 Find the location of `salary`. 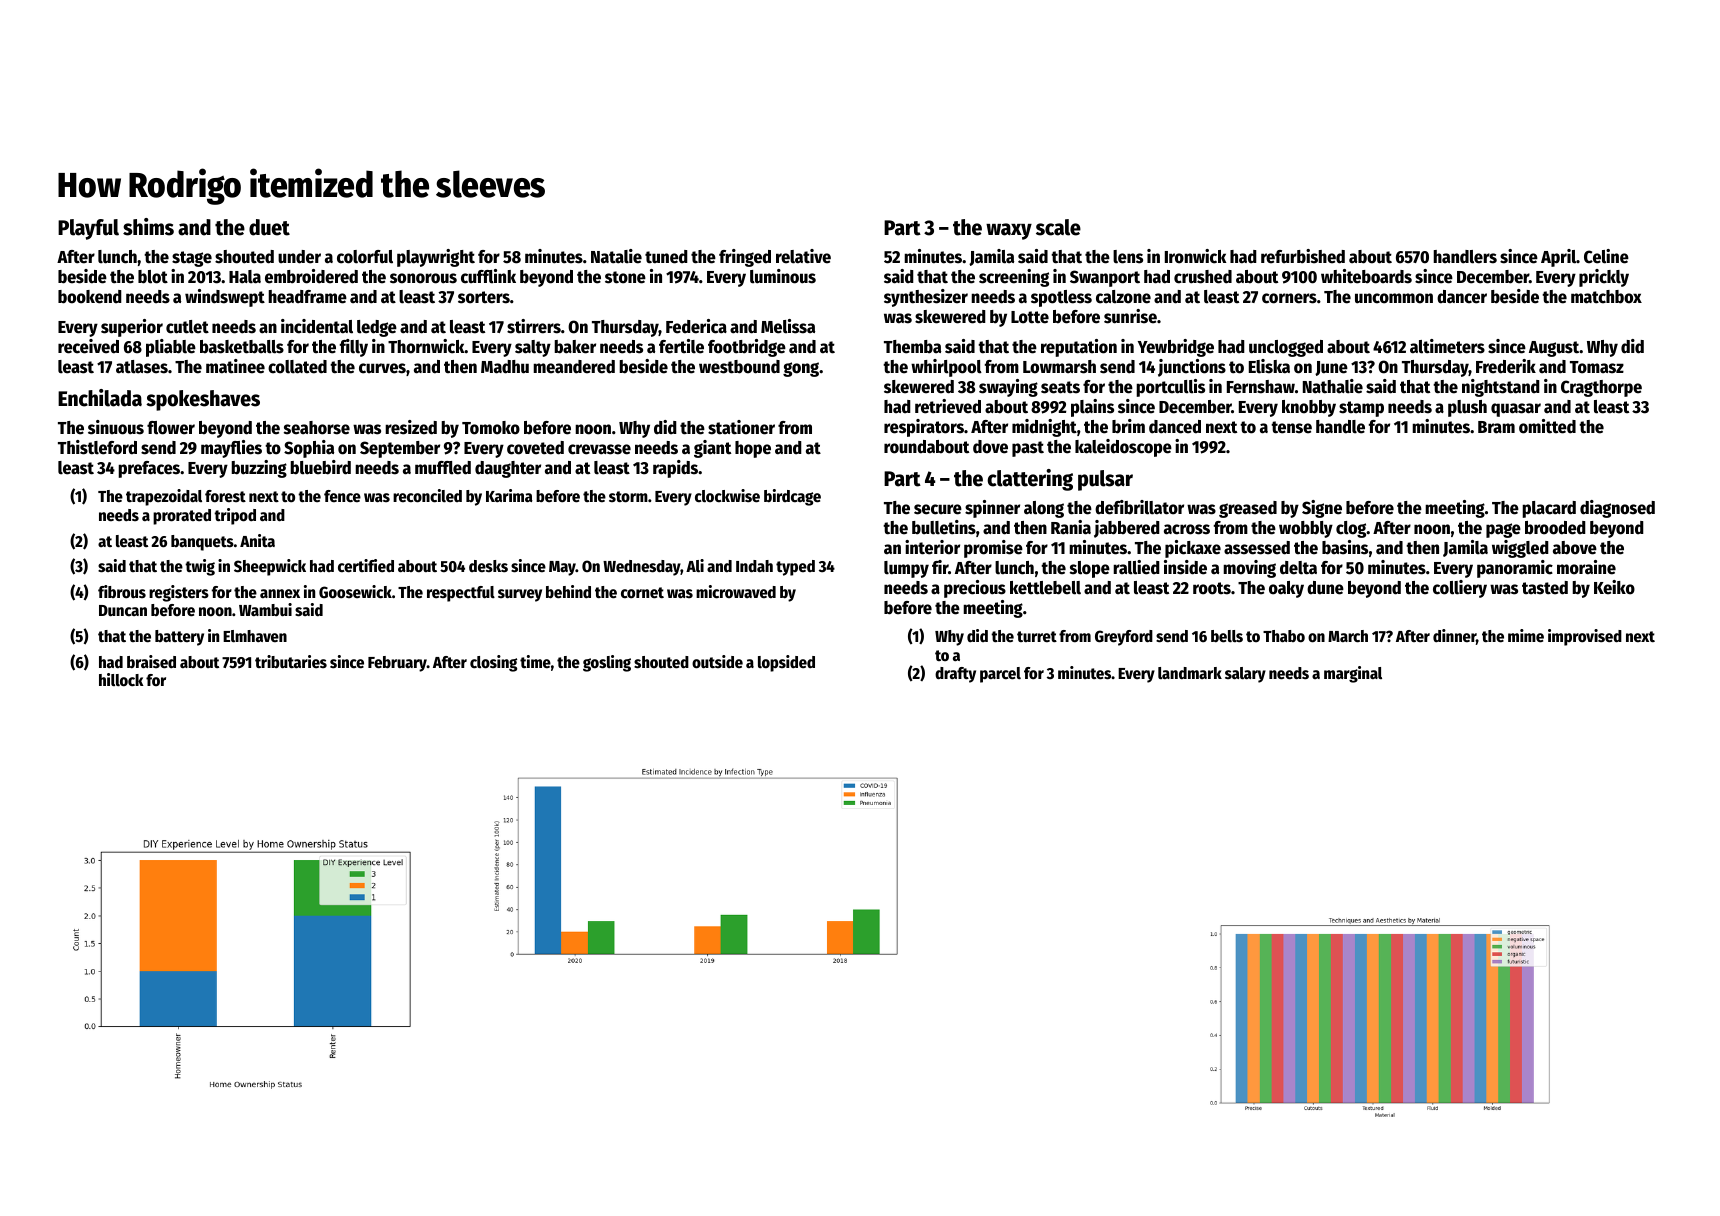

salary is located at coordinates (1245, 675).
